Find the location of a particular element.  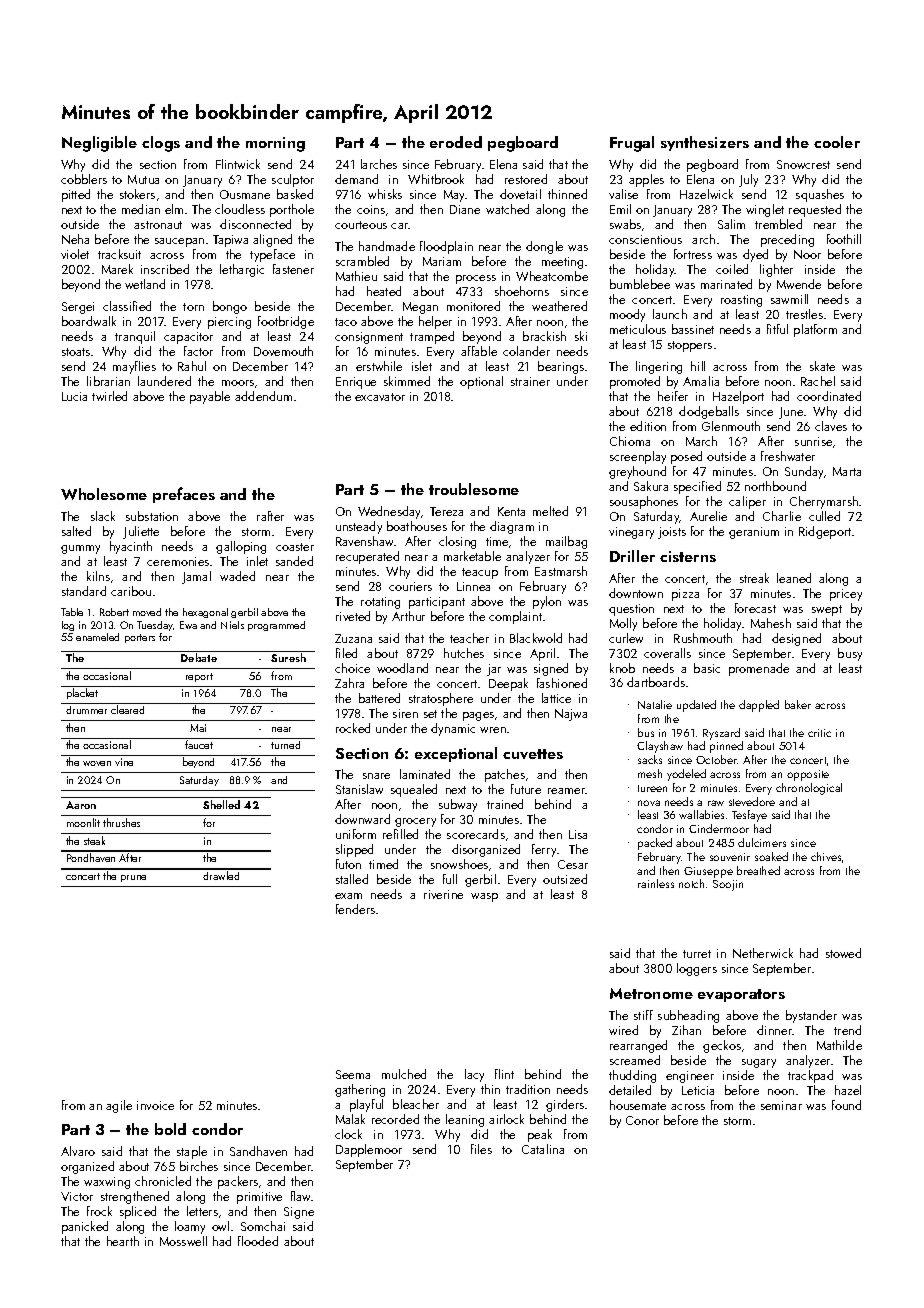

coins is located at coordinates (371, 209).
